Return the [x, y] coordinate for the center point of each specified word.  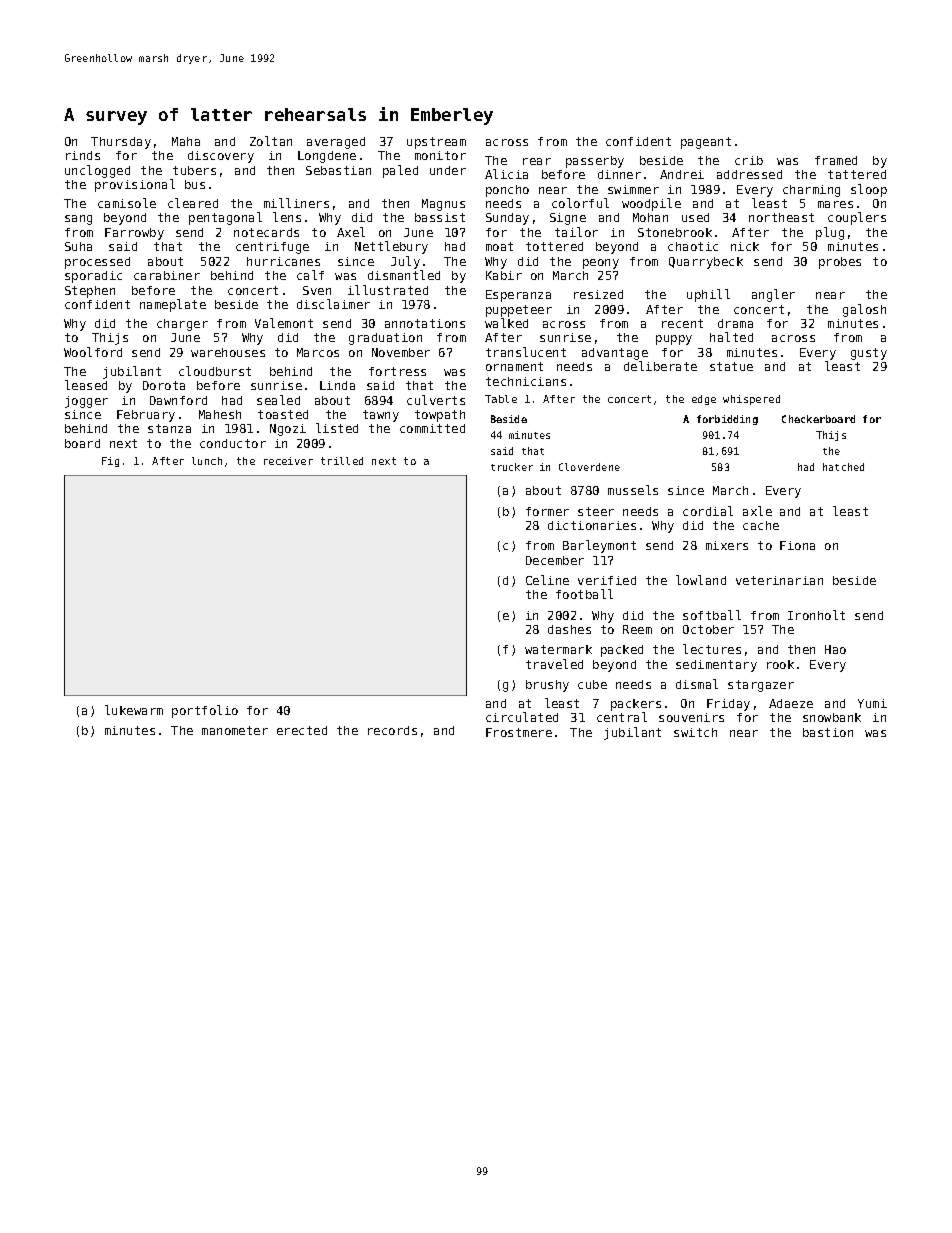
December [555, 560]
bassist [440, 217]
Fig [110, 462]
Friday [728, 705]
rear [537, 161]
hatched [843, 467]
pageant [706, 143]
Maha [186, 141]
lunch [207, 461]
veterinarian [779, 580]
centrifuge [272, 248]
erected [302, 730]
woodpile [651, 204]
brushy [547, 686]
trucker [512, 467]
